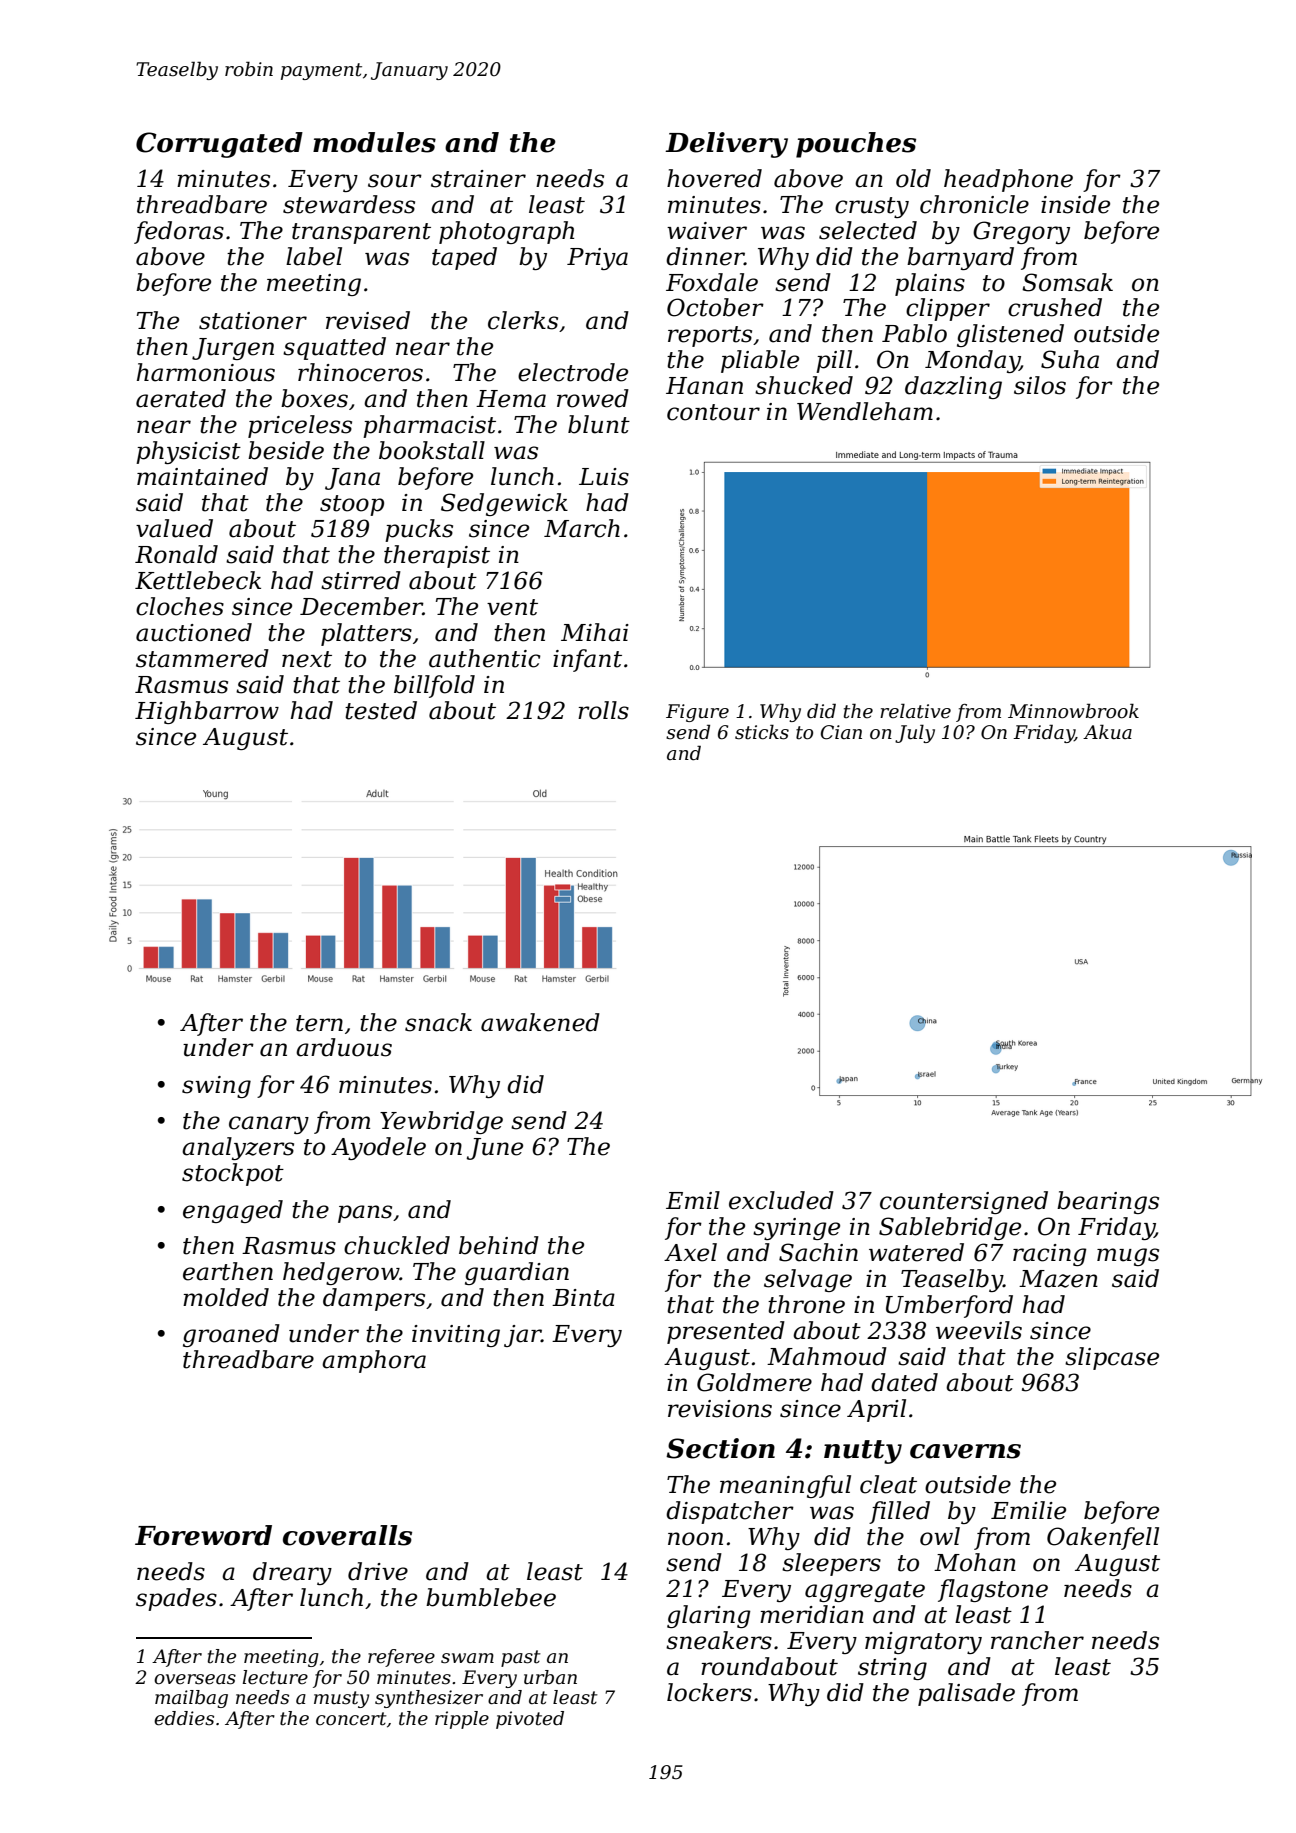 The width and height of the image is (1296, 1833). Describe the element at coordinates (915, 711) in the image. I see `relative` at that location.
